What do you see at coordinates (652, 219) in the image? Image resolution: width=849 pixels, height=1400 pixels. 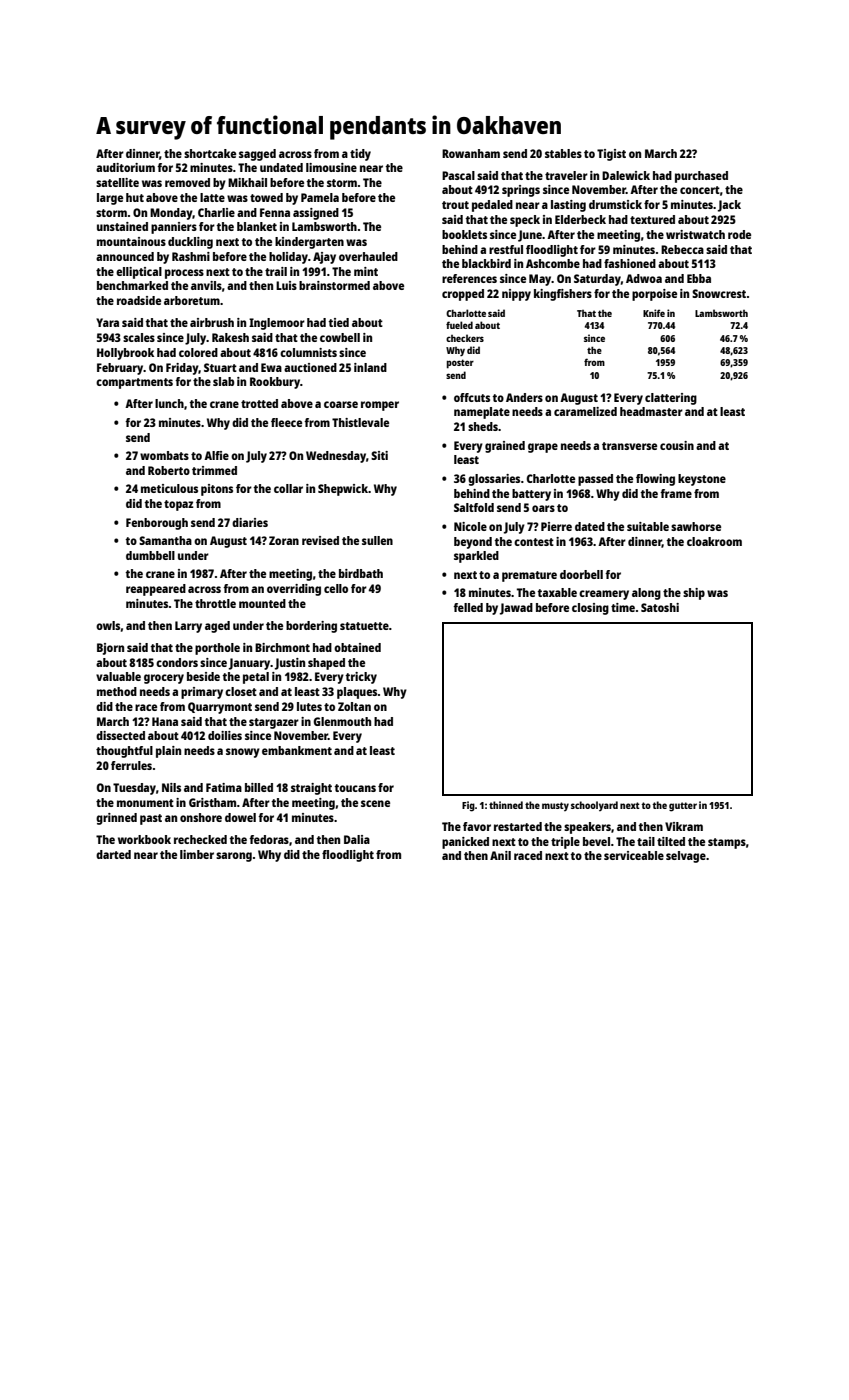 I see `textured` at bounding box center [652, 219].
